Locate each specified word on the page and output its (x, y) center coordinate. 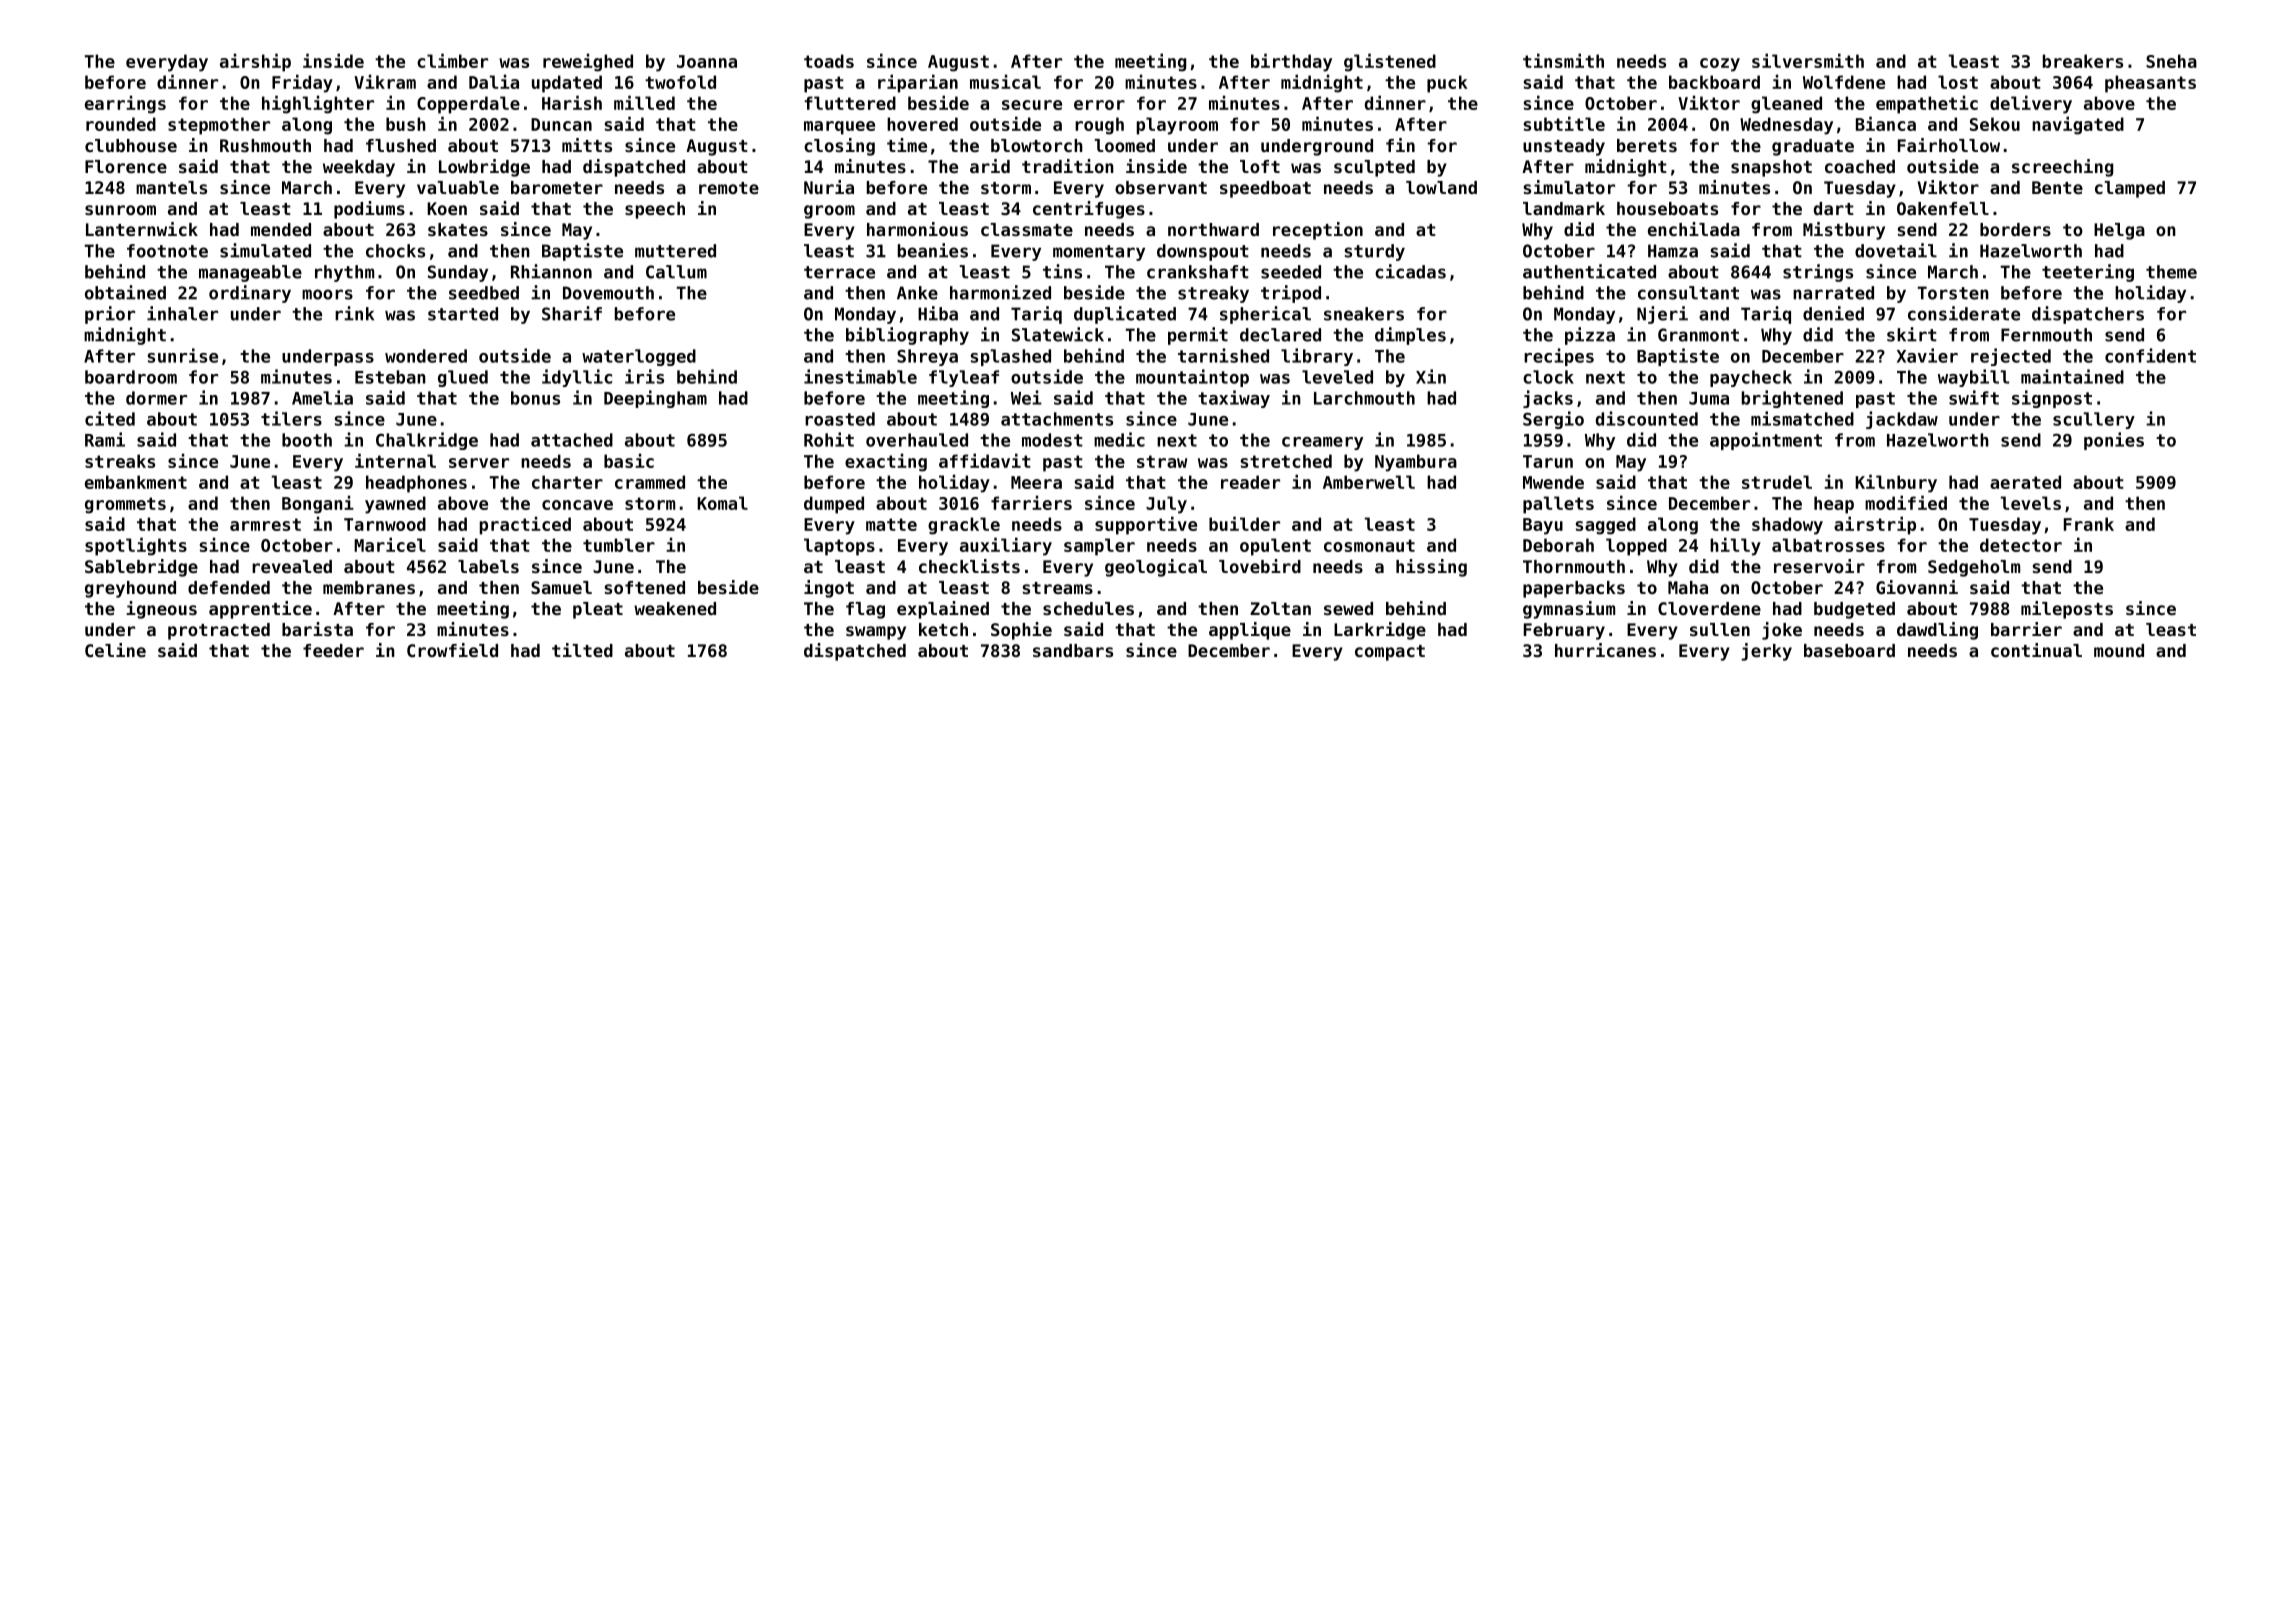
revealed (292, 566)
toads (829, 61)
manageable (250, 273)
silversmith (1808, 60)
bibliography (907, 336)
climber (452, 60)
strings (1818, 273)
